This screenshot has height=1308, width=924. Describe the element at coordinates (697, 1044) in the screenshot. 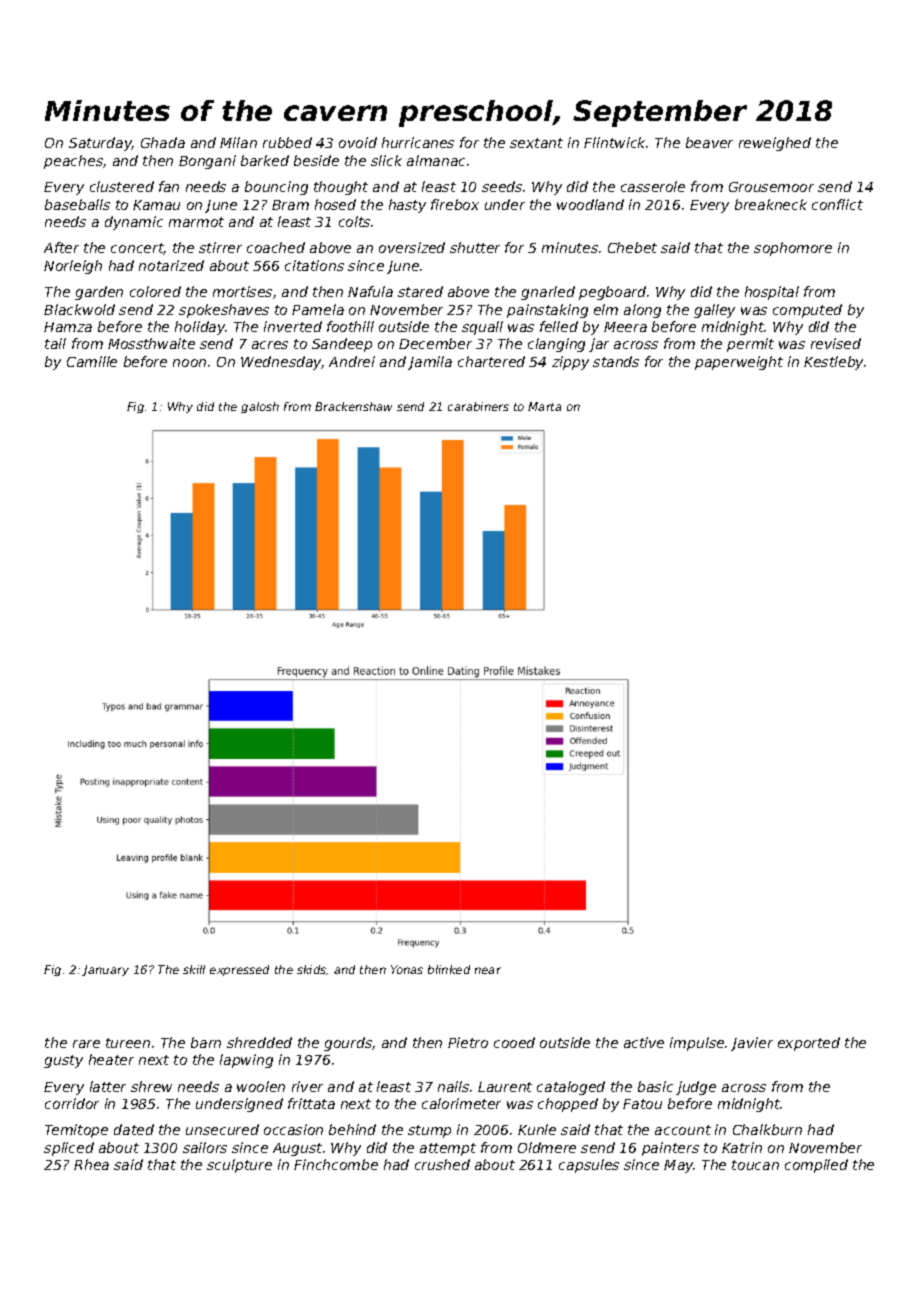

I see `impulse` at that location.
